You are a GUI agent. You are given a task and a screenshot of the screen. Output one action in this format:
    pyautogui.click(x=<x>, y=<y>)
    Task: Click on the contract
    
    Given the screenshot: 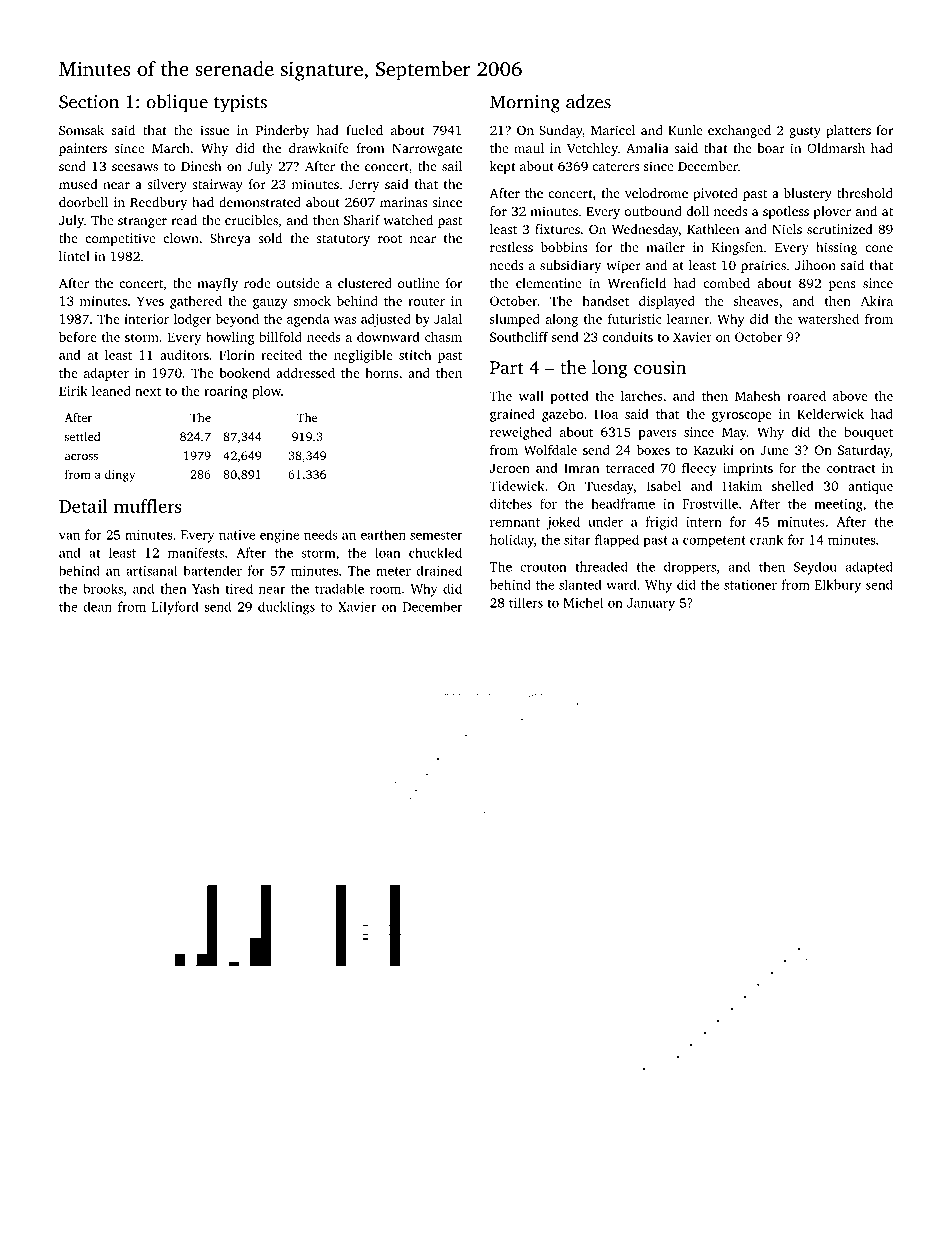 What is the action you would take?
    pyautogui.click(x=851, y=469)
